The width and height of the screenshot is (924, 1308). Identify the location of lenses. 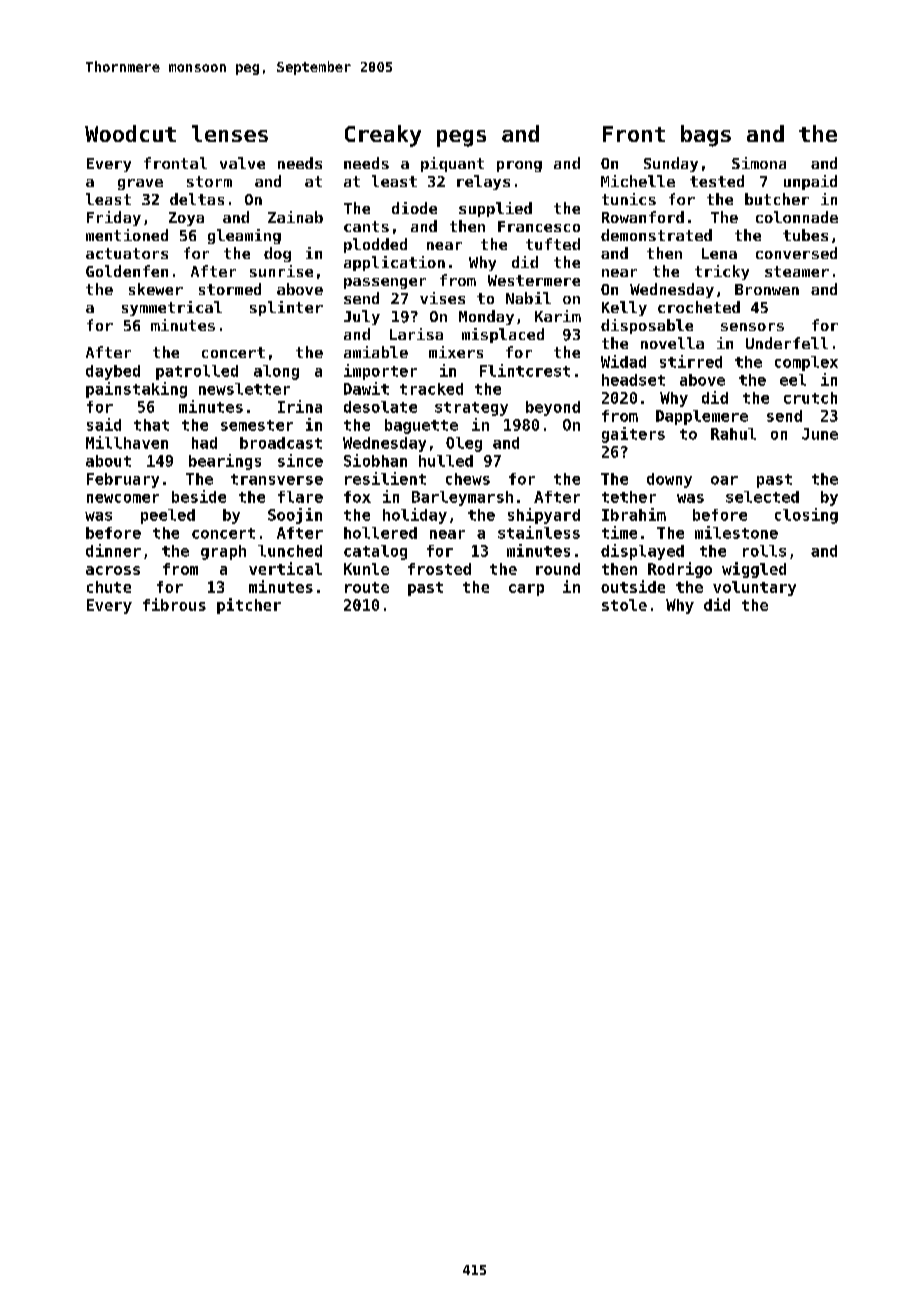
(230, 133).
